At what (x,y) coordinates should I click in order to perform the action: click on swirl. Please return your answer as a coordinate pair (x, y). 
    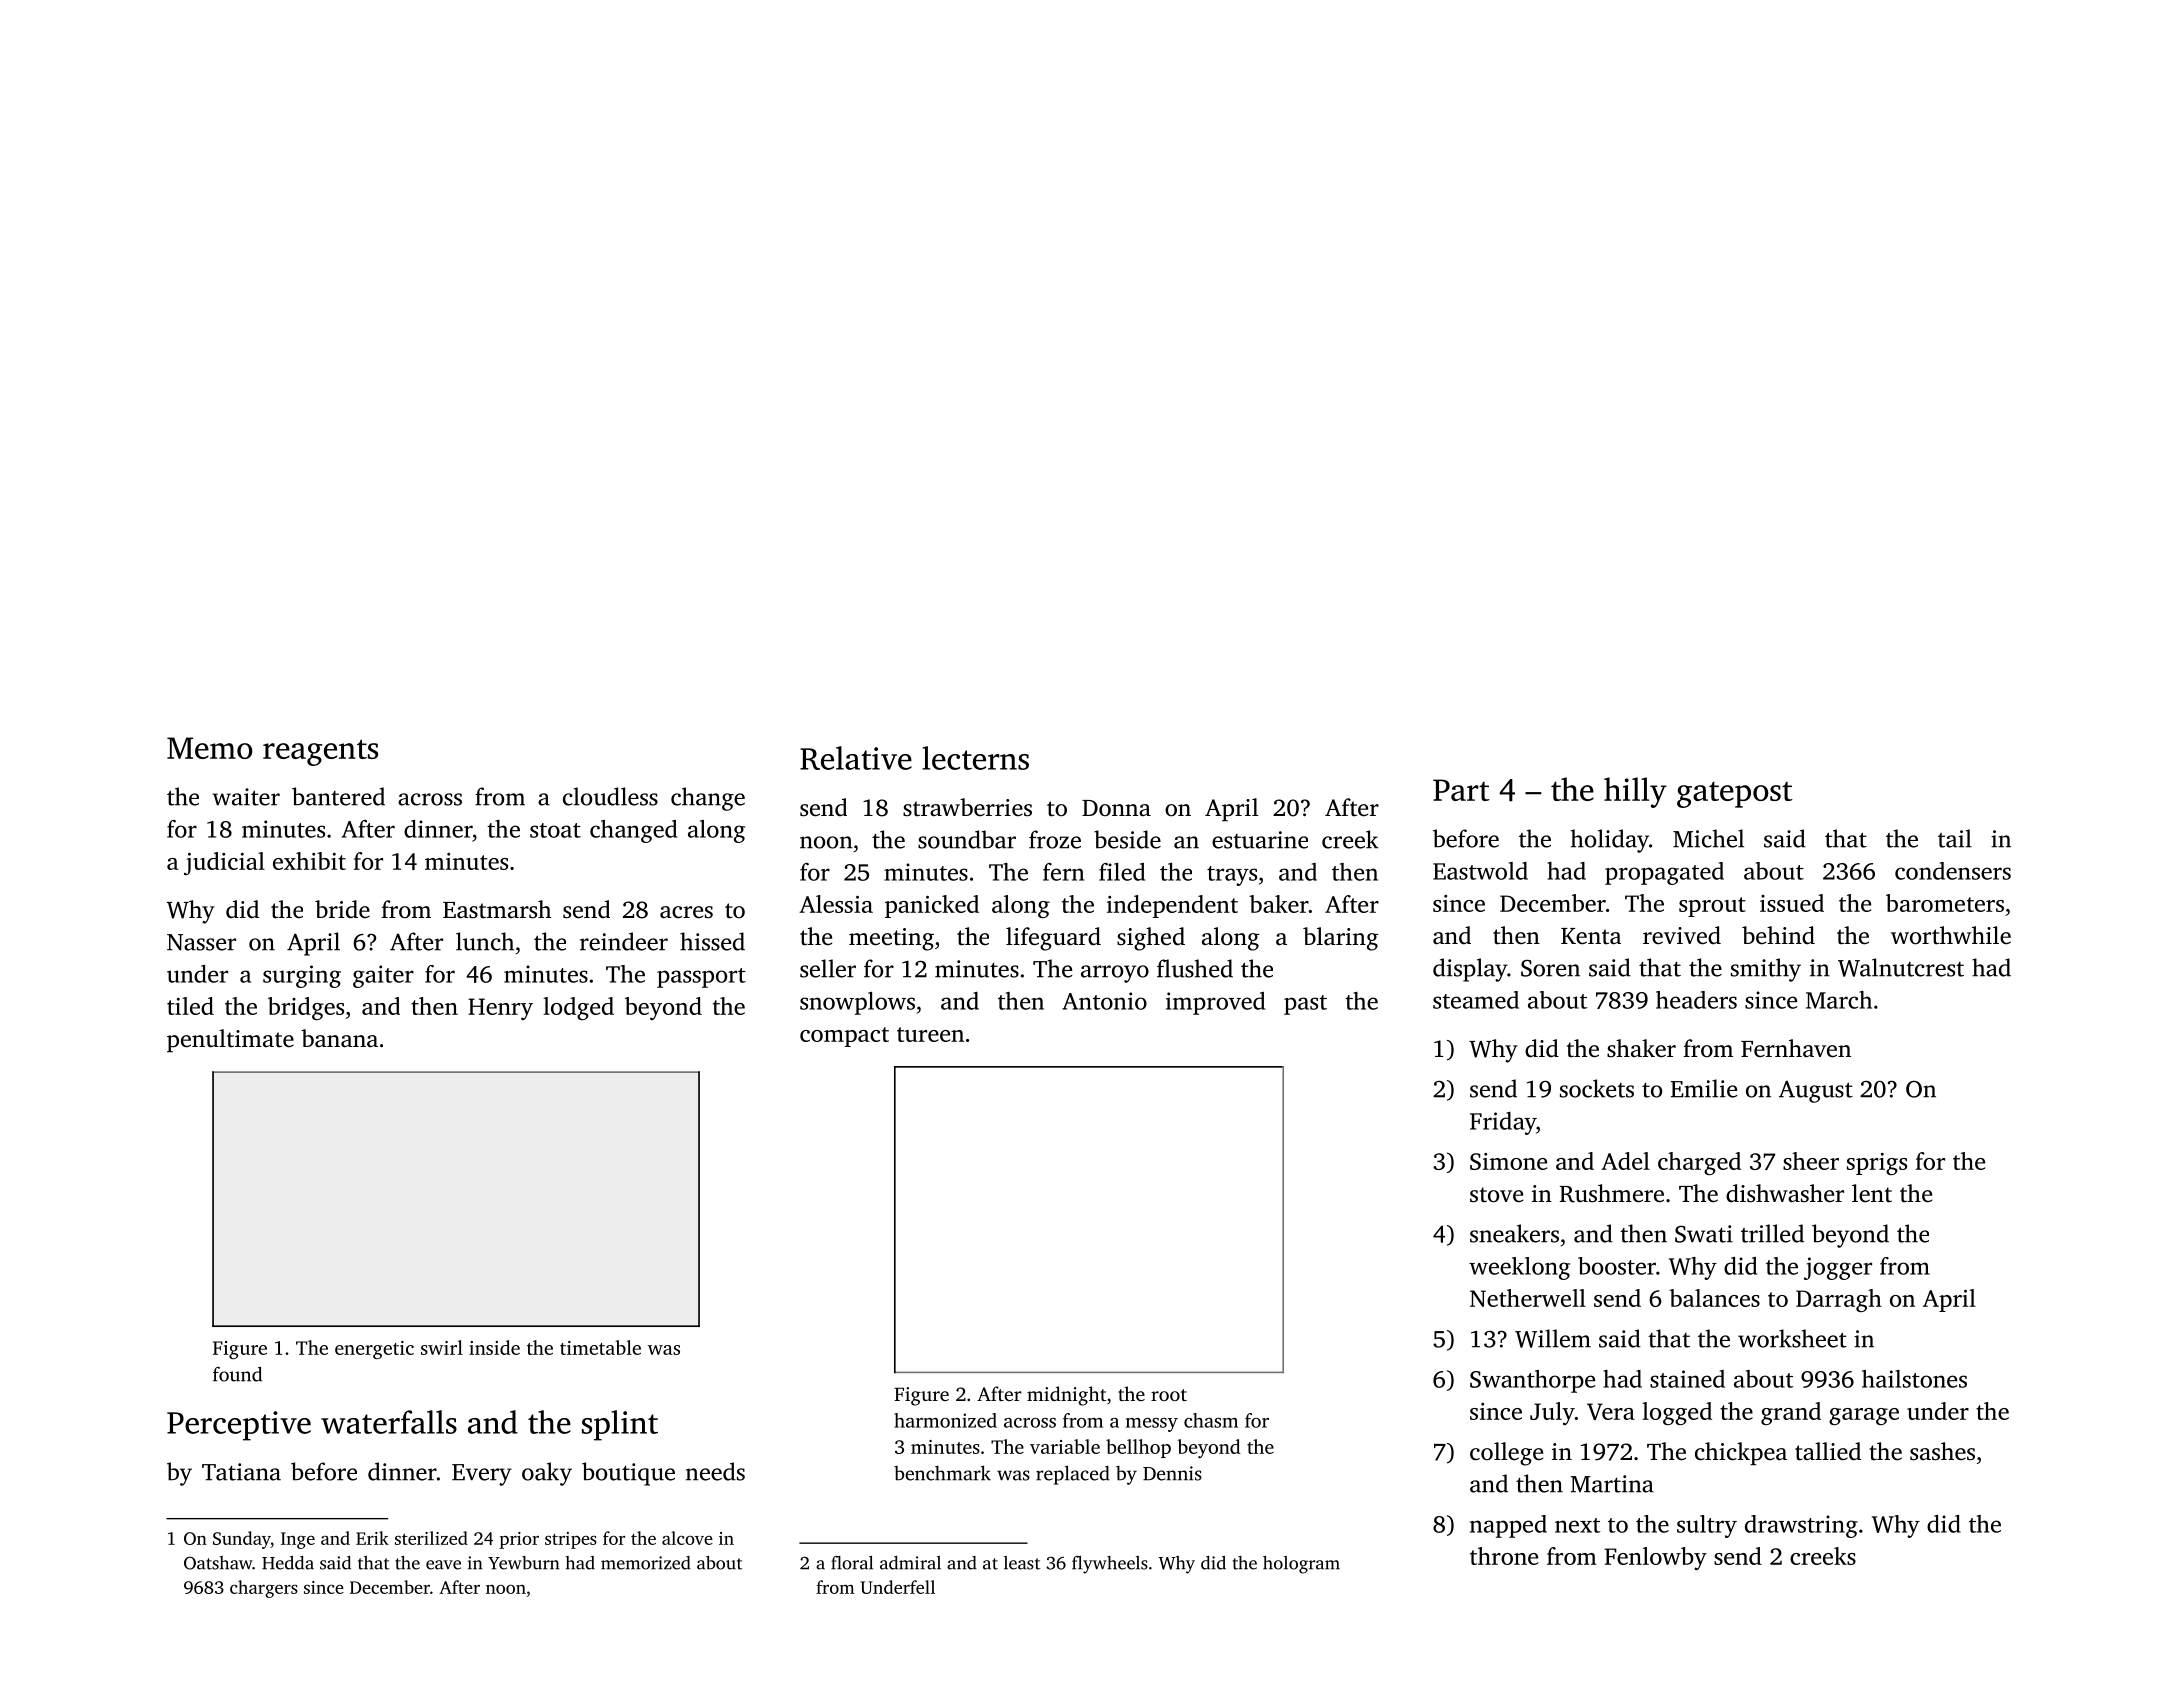
    Looking at the image, I should click on (442, 1347).
